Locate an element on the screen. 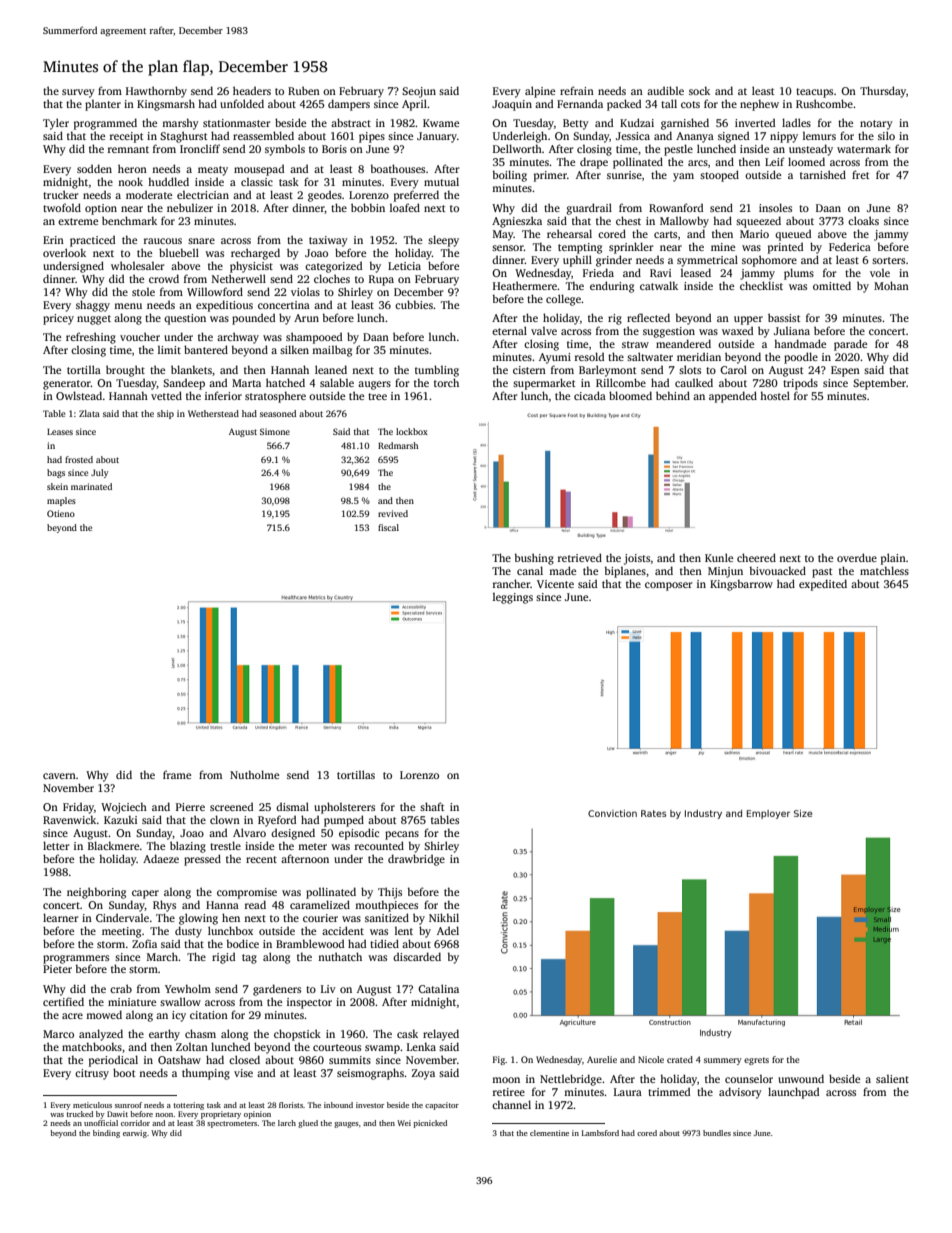 The image size is (952, 1233). shaft is located at coordinates (432, 806).
